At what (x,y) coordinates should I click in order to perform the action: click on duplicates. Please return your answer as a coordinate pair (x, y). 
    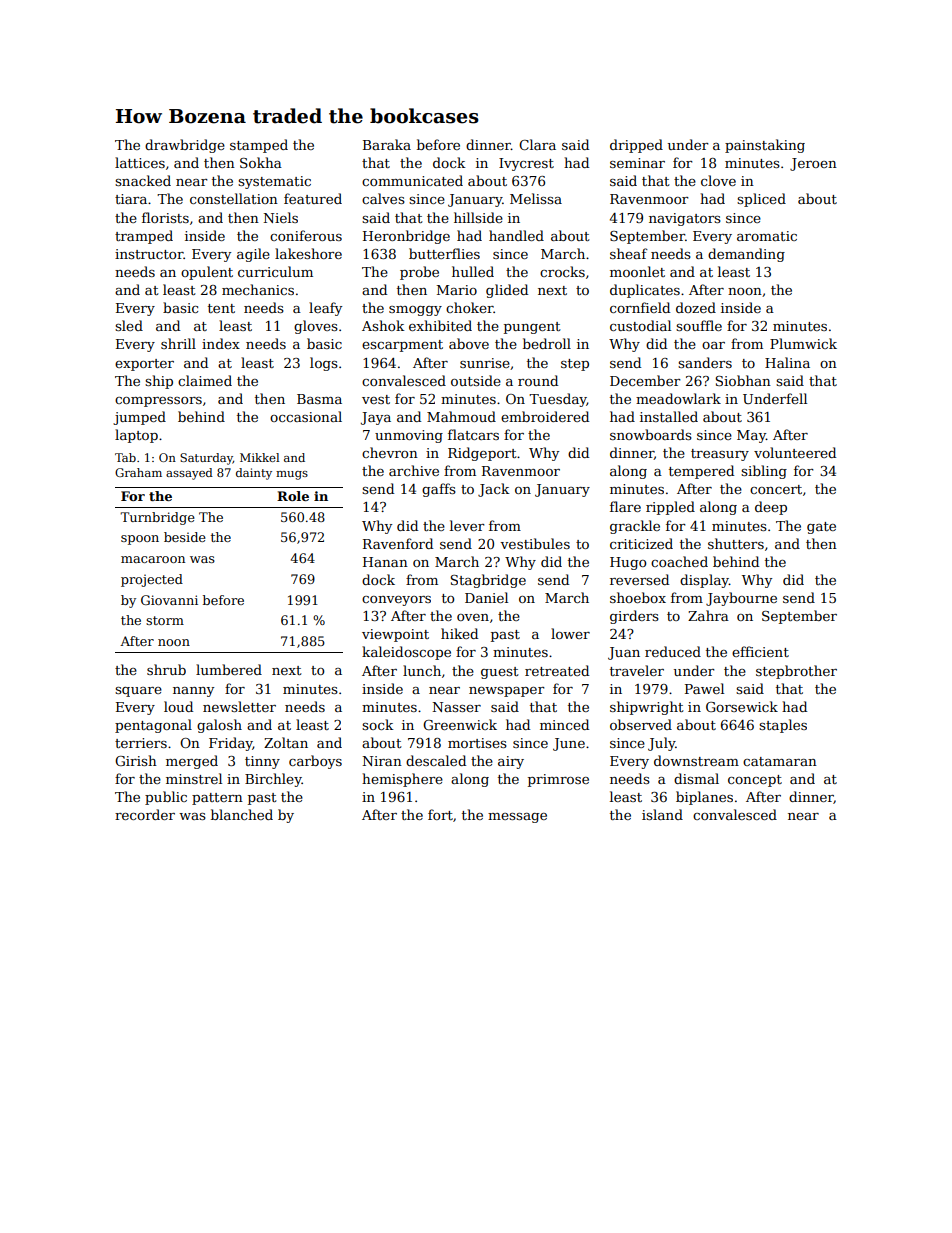
    Looking at the image, I should click on (645, 291).
